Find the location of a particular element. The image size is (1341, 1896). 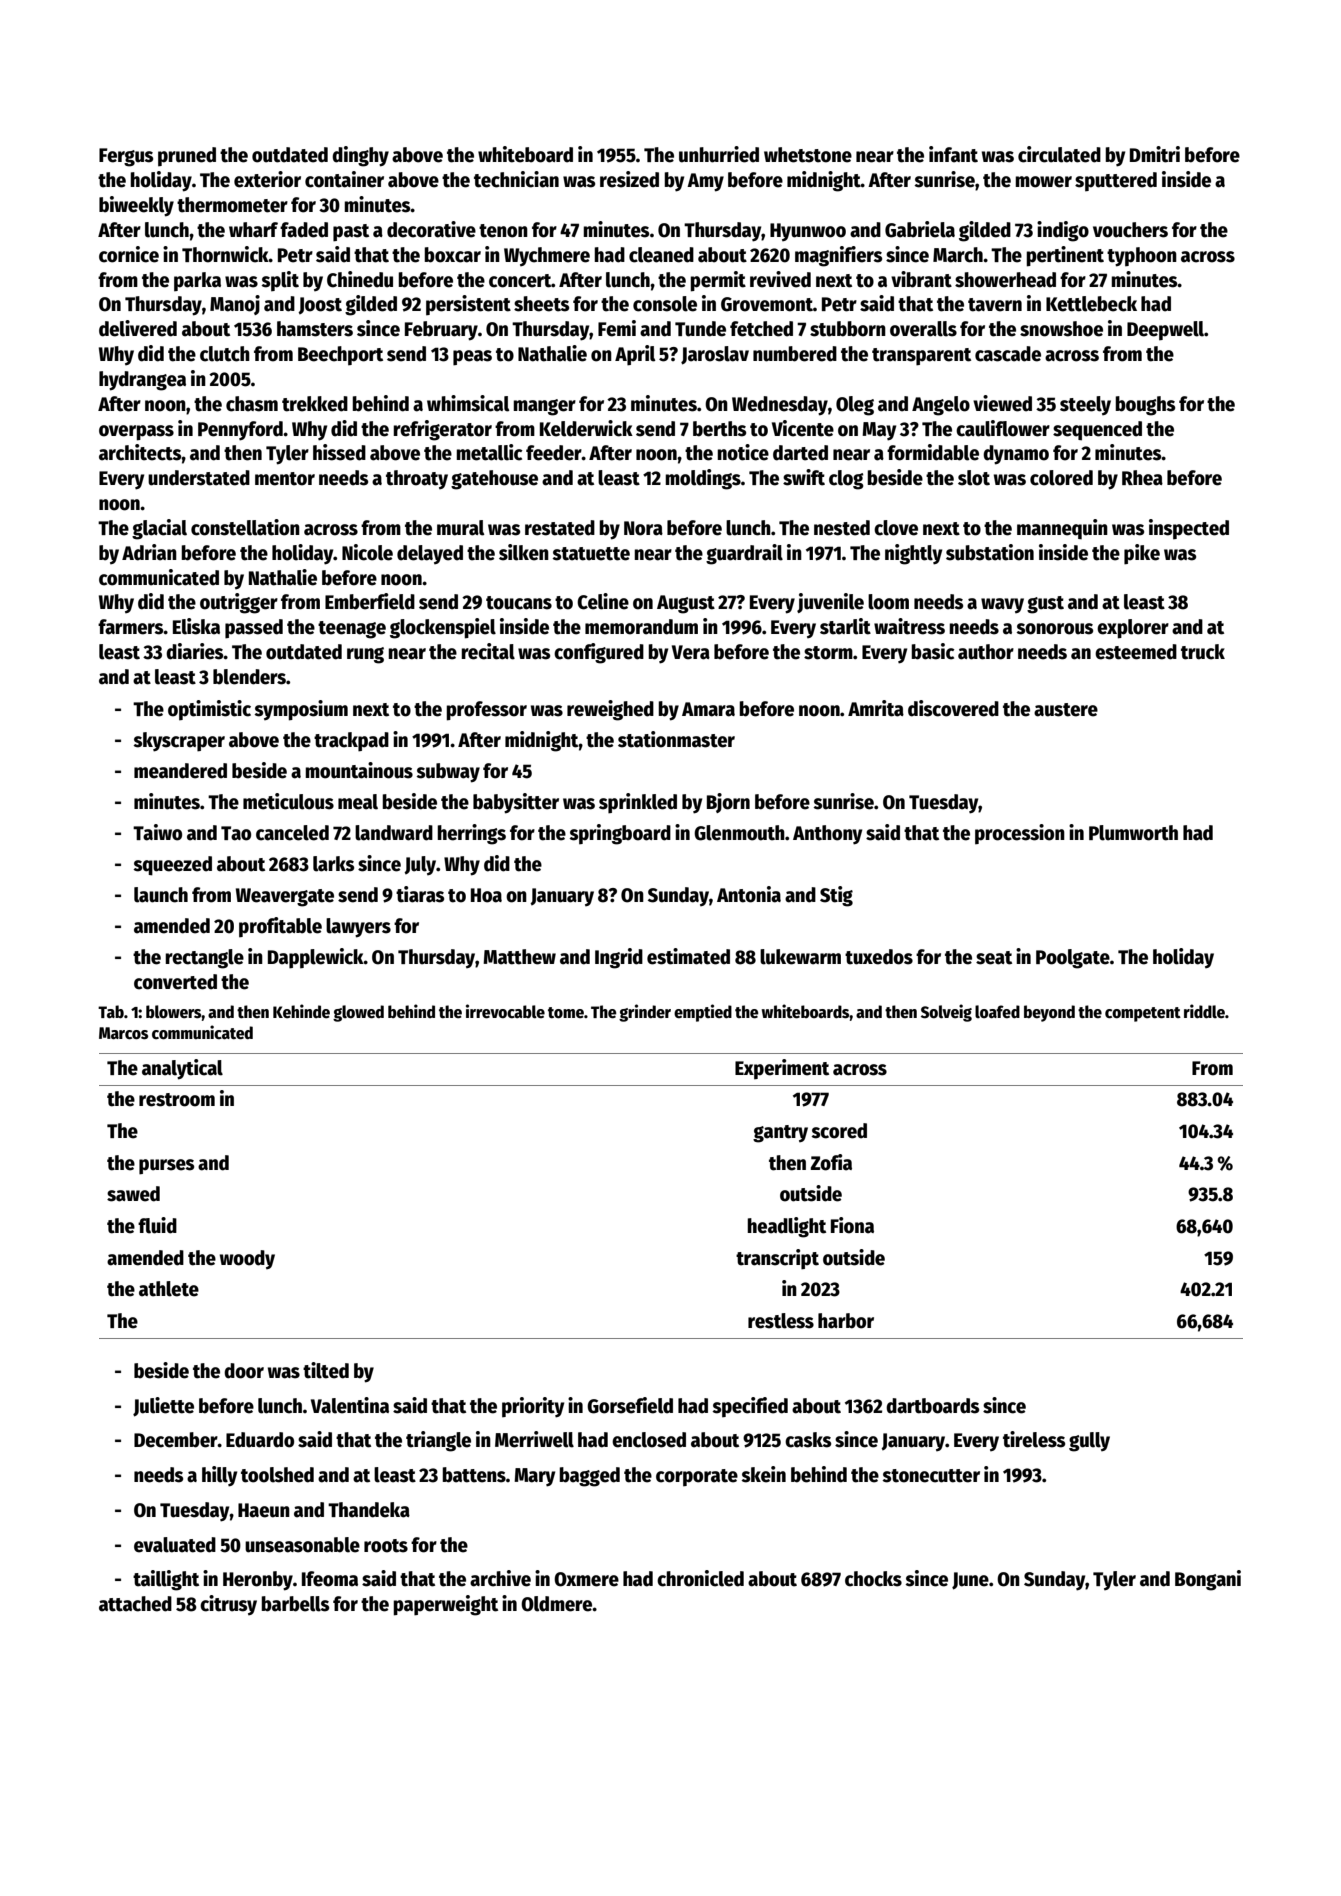

Amrita is located at coordinates (876, 708).
